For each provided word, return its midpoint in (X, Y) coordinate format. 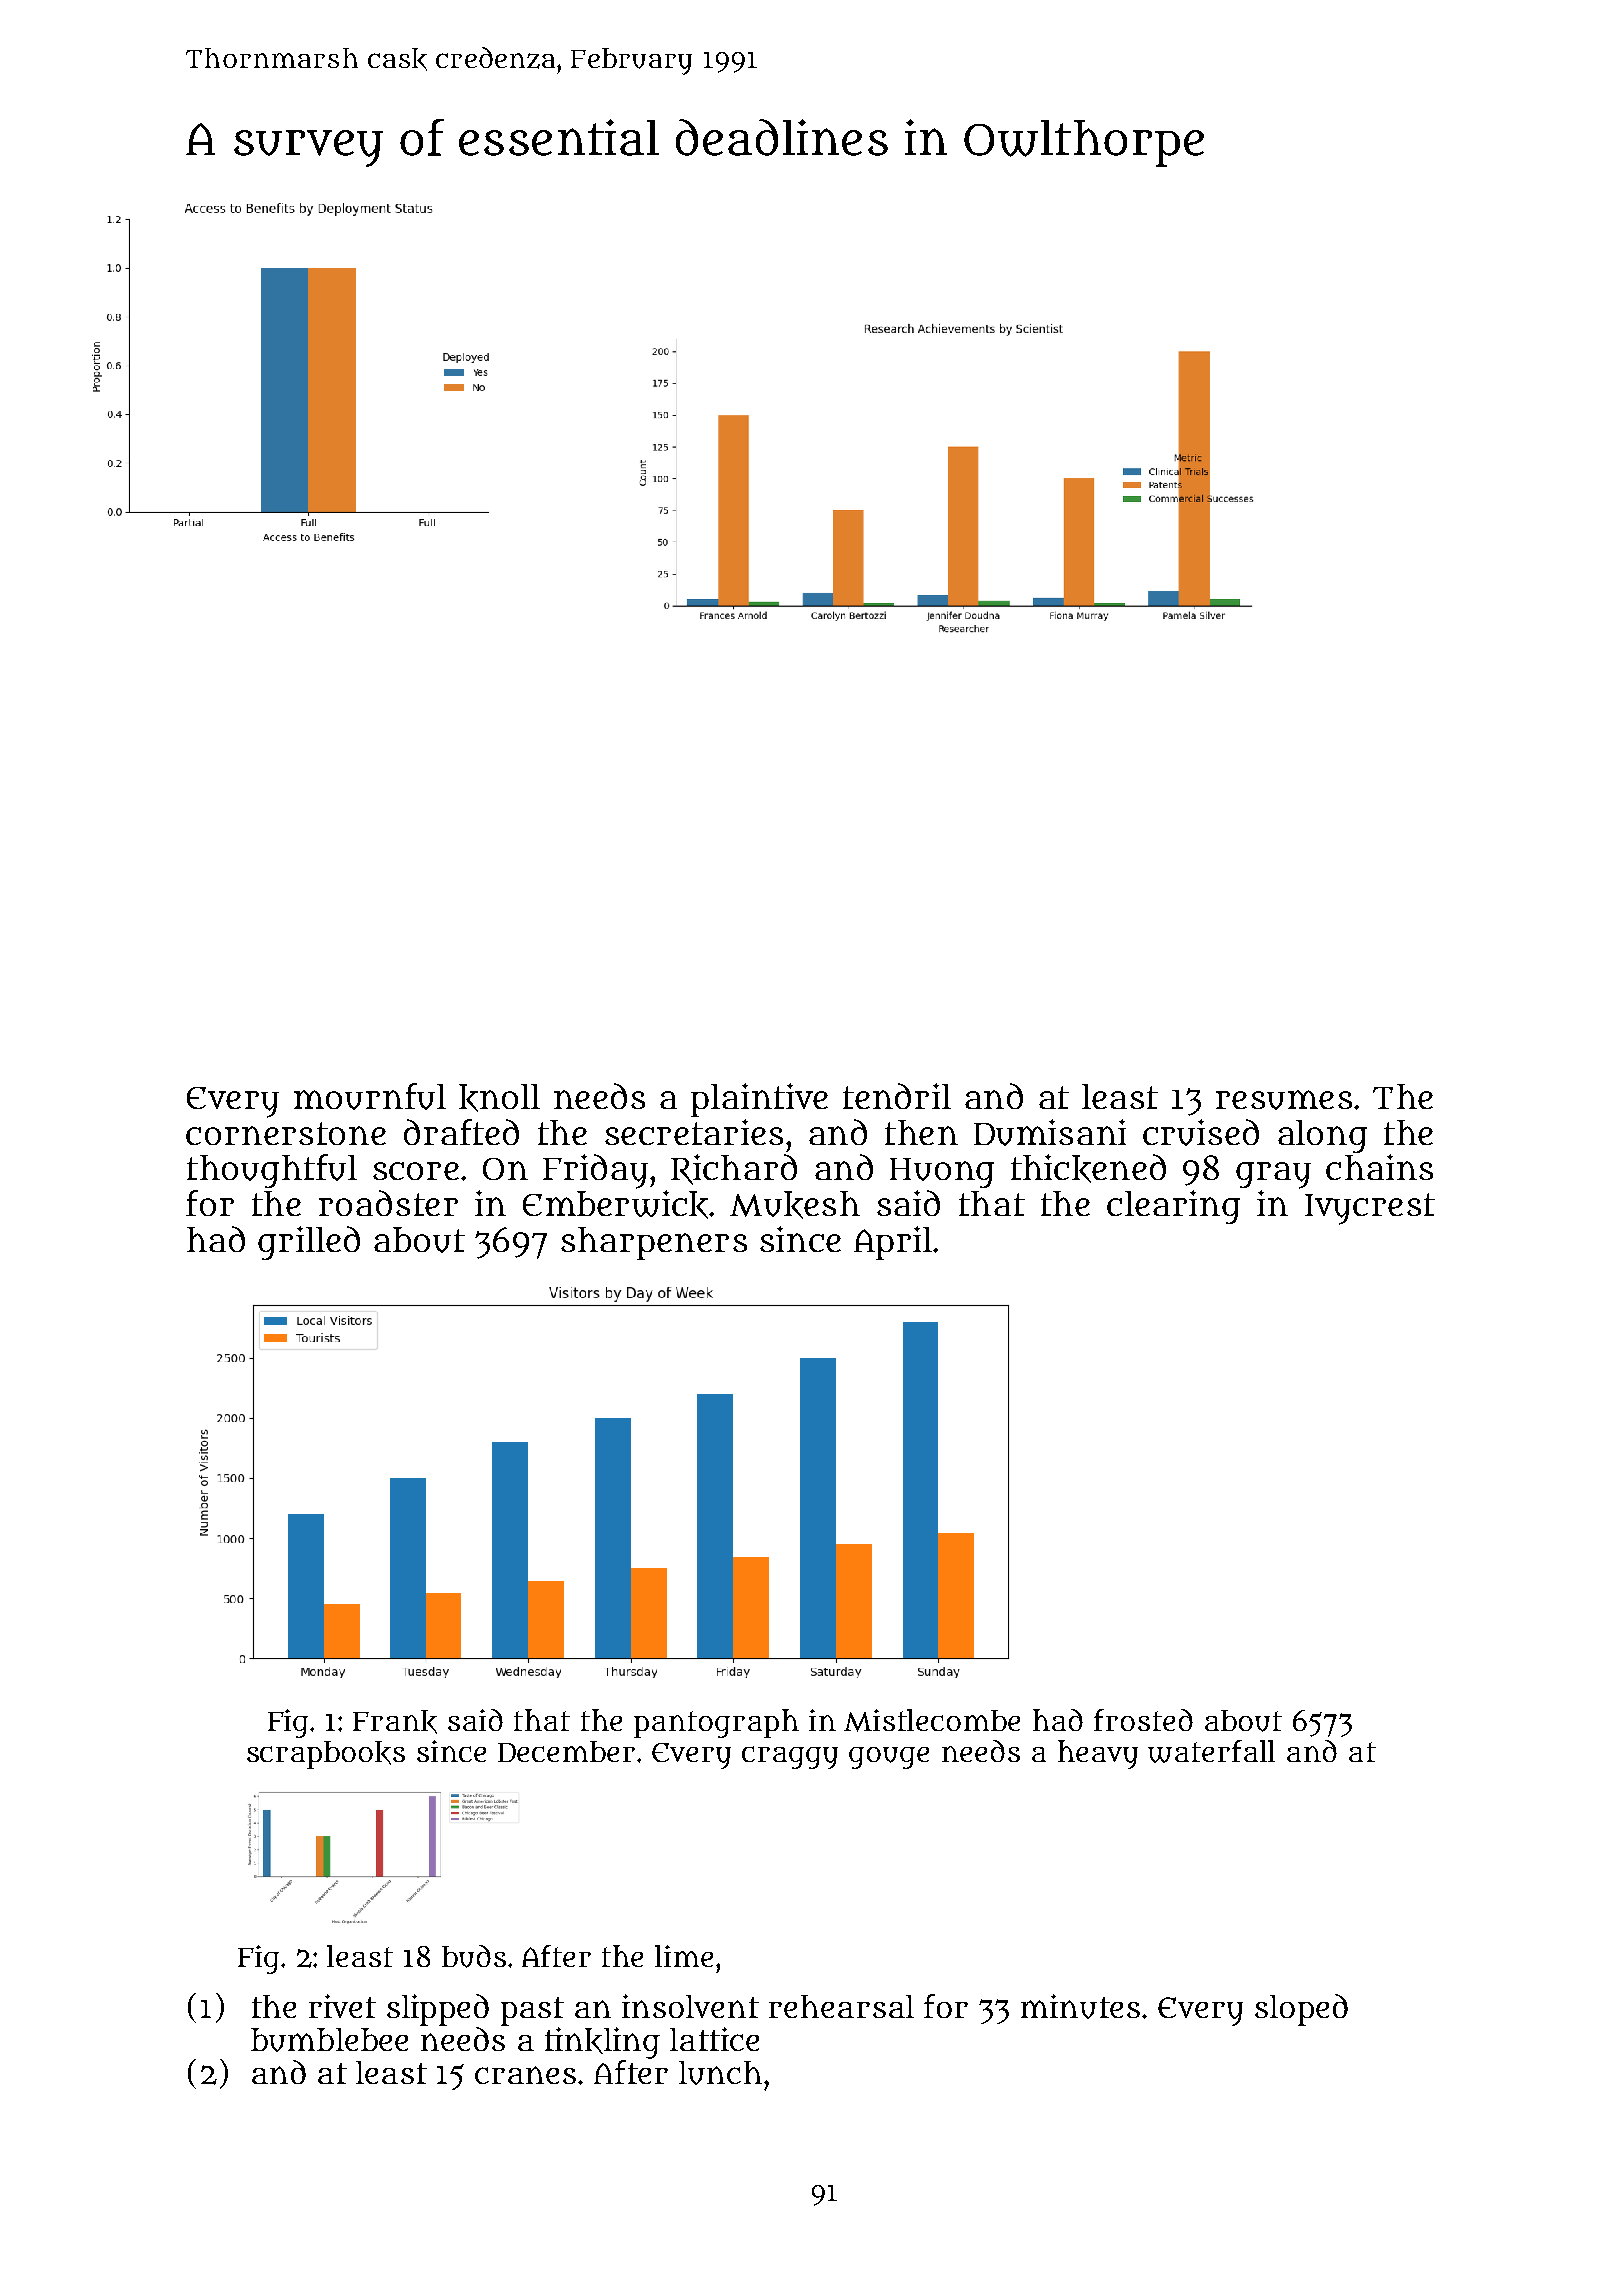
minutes (1080, 2006)
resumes (1284, 1100)
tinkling (602, 2043)
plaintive (759, 1100)
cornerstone (286, 1133)
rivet (342, 2006)
